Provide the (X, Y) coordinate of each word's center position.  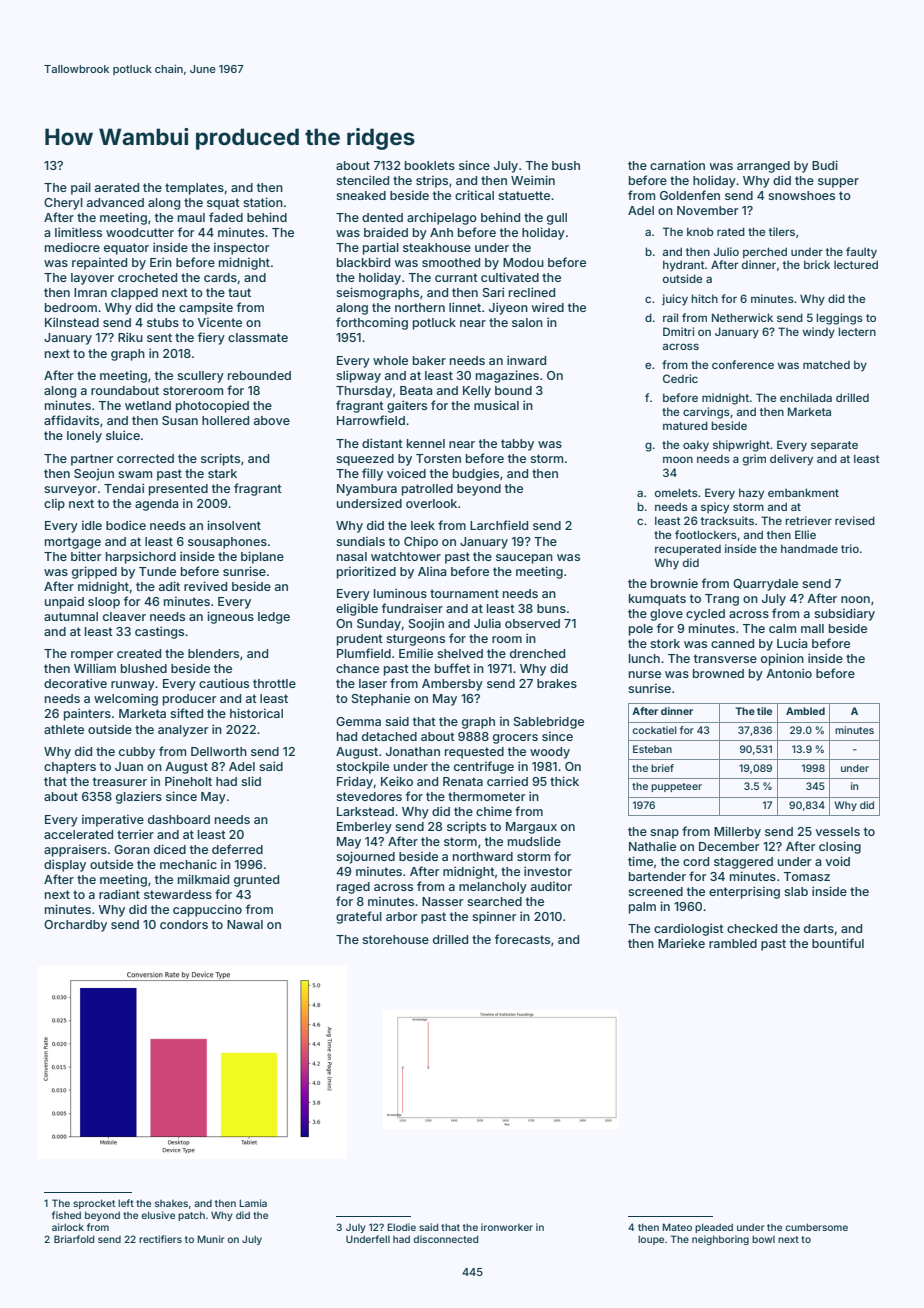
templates (194, 189)
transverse (725, 658)
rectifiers (160, 1239)
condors (184, 924)
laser (373, 683)
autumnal (71, 616)
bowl (763, 1239)
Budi (825, 165)
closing (840, 847)
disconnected (446, 1239)
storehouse (395, 939)
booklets (430, 165)
